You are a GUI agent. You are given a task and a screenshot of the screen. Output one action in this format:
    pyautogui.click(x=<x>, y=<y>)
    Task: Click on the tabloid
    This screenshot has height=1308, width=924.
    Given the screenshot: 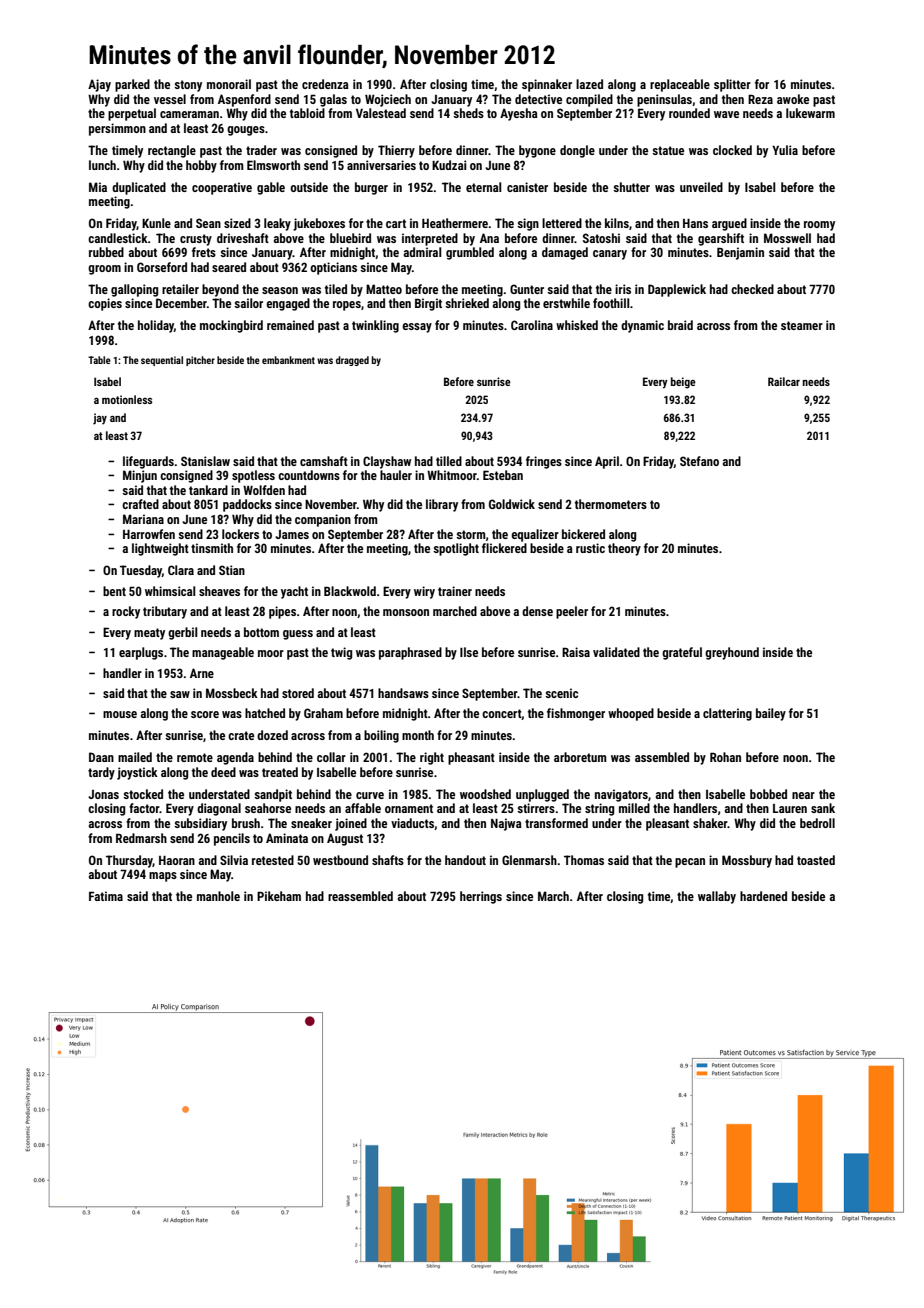 What is the action you would take?
    pyautogui.click(x=307, y=113)
